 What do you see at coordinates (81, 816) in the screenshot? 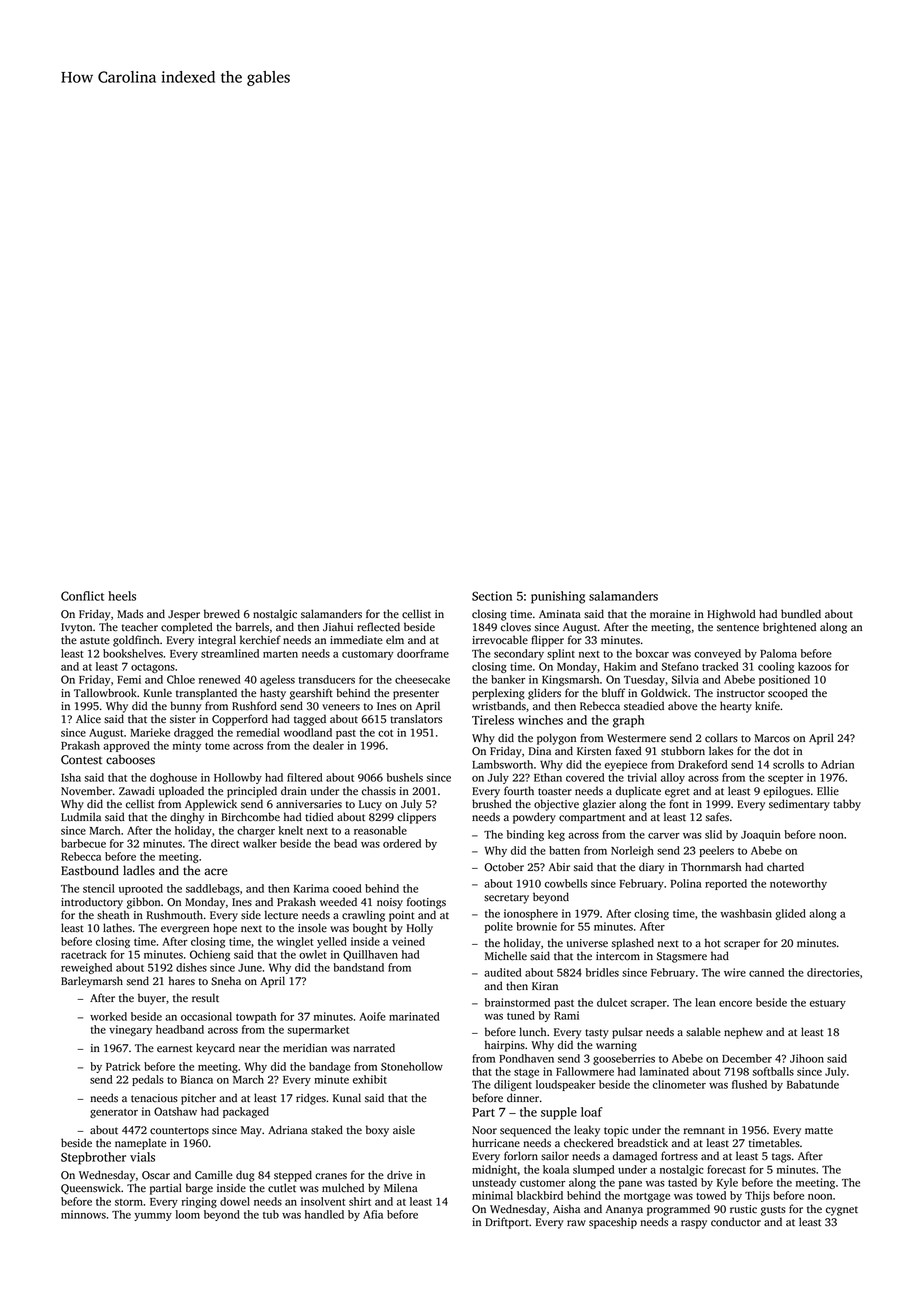
I see `Ludmila` at bounding box center [81, 816].
